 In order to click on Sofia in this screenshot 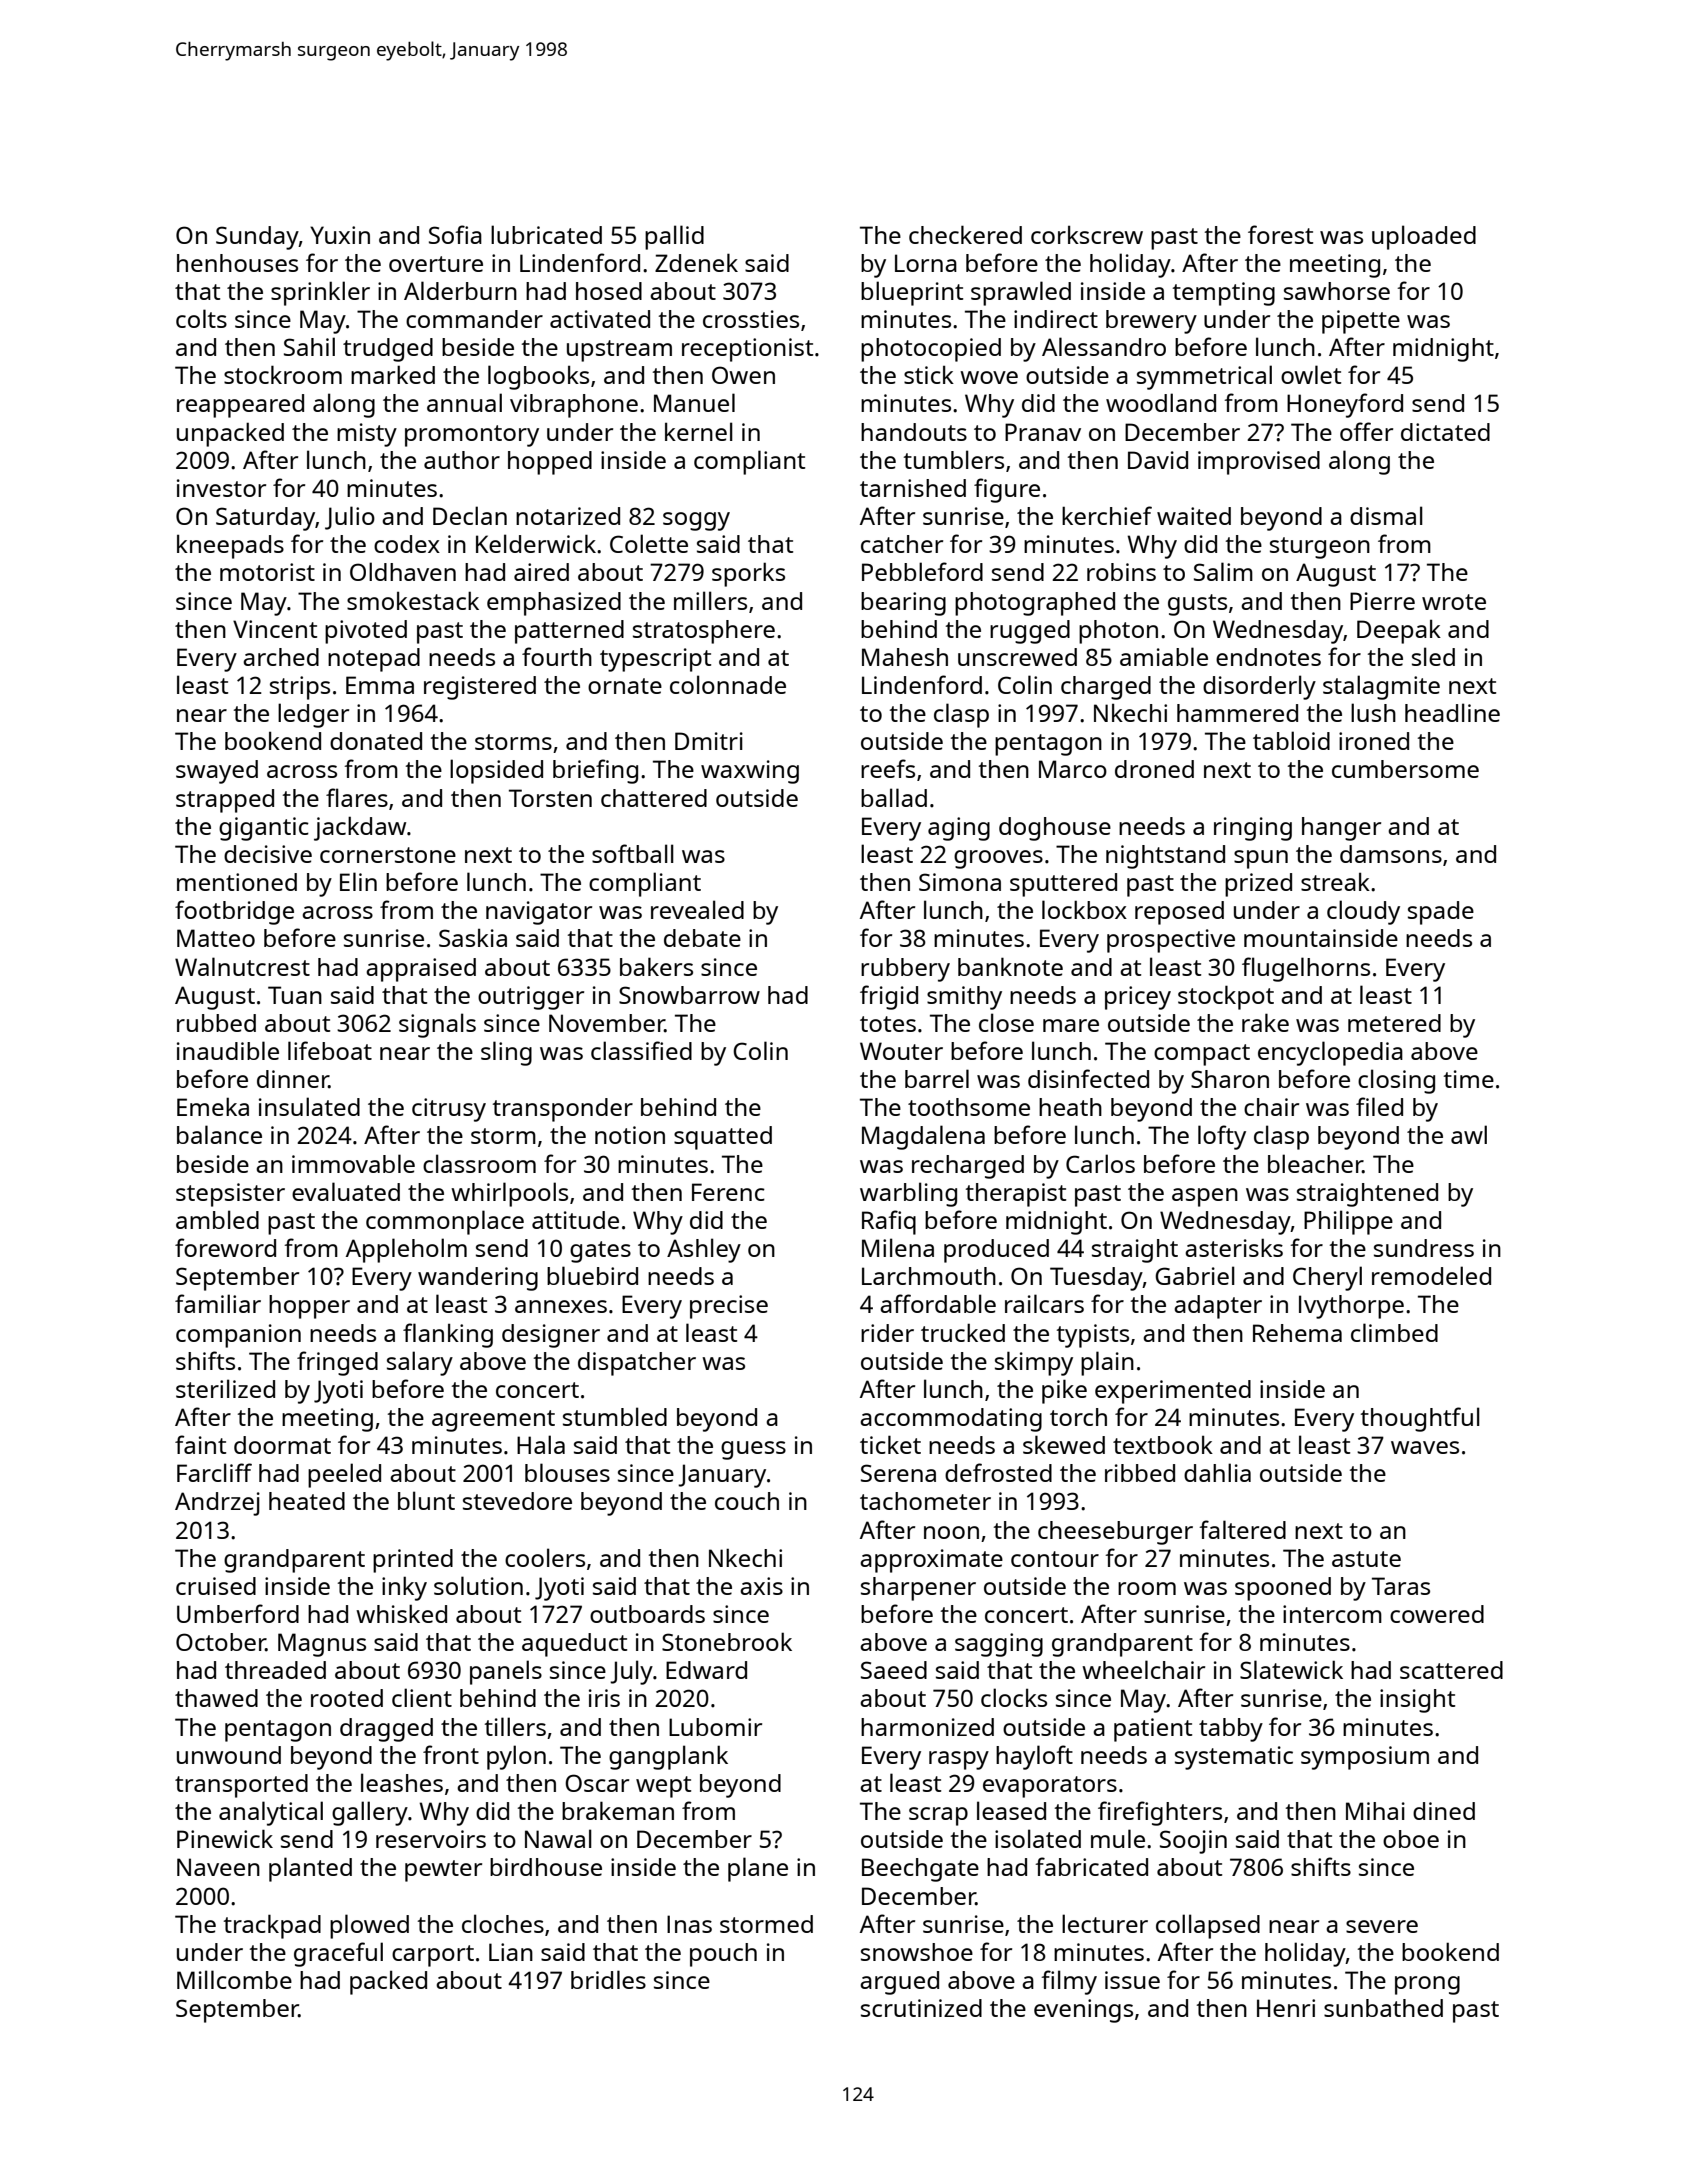, I will do `click(455, 234)`.
